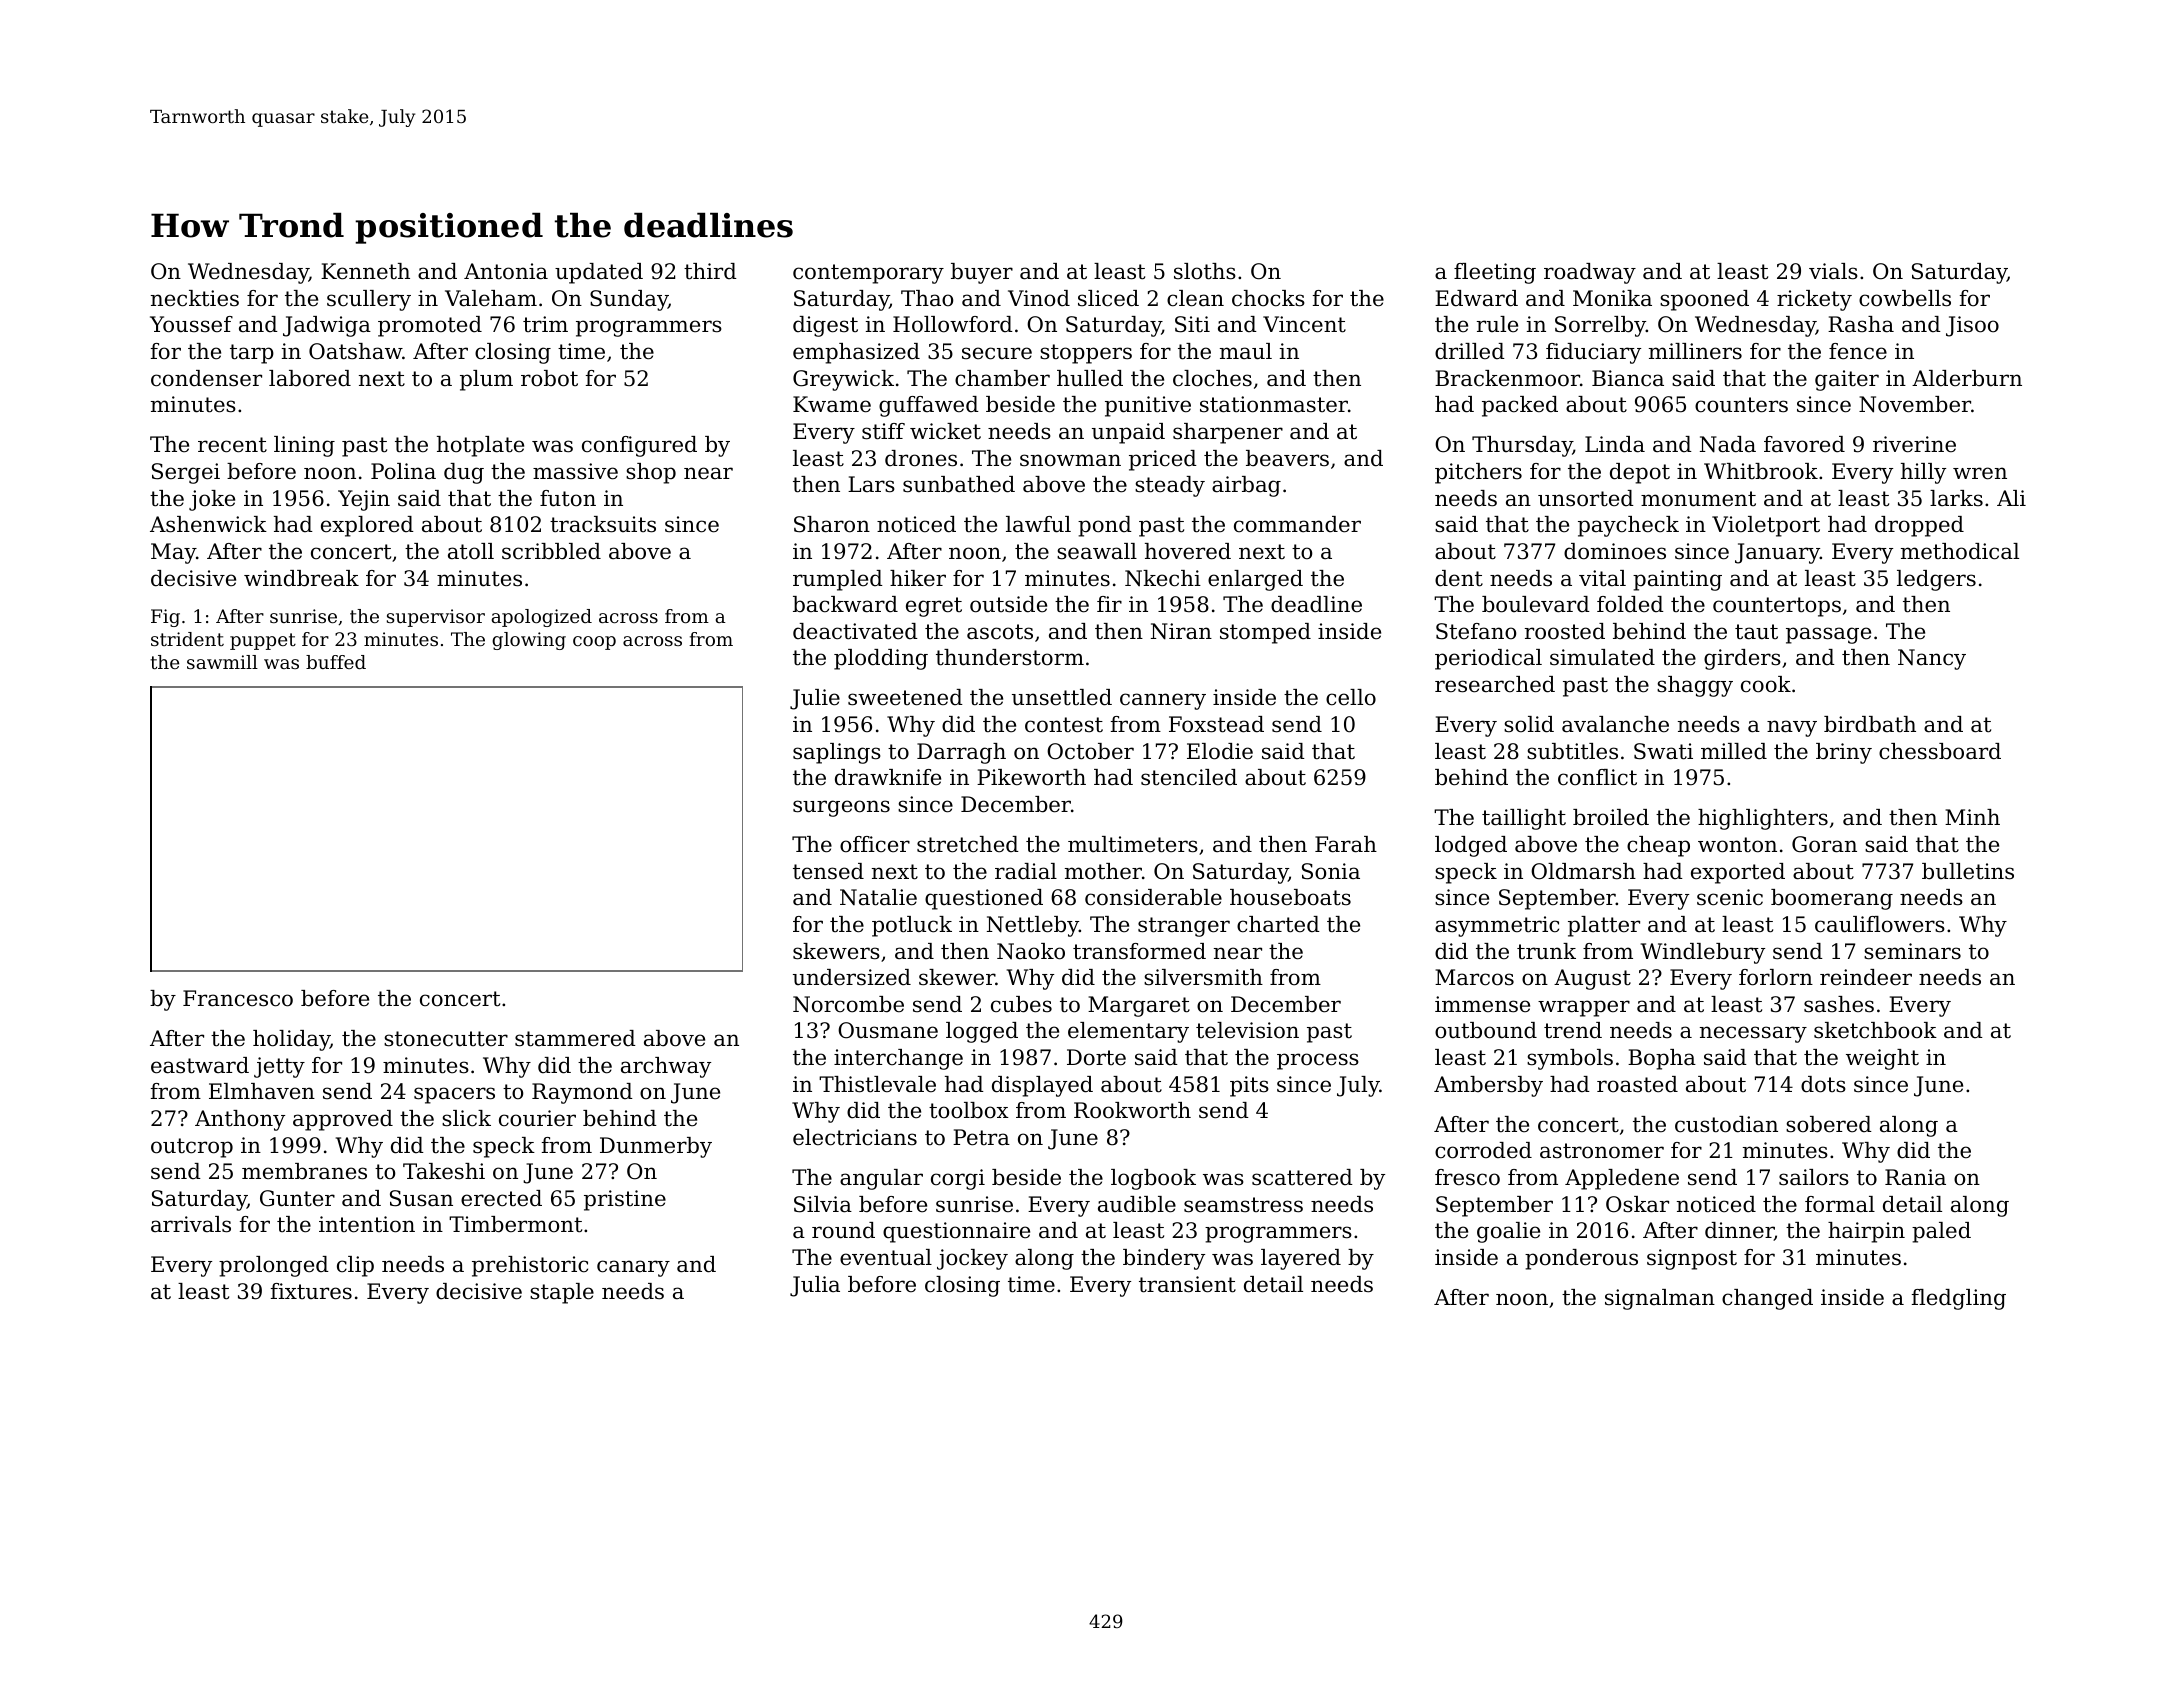 Image resolution: width=2178 pixels, height=1683 pixels. What do you see at coordinates (1972, 326) in the screenshot?
I see `Jisoo` at bounding box center [1972, 326].
